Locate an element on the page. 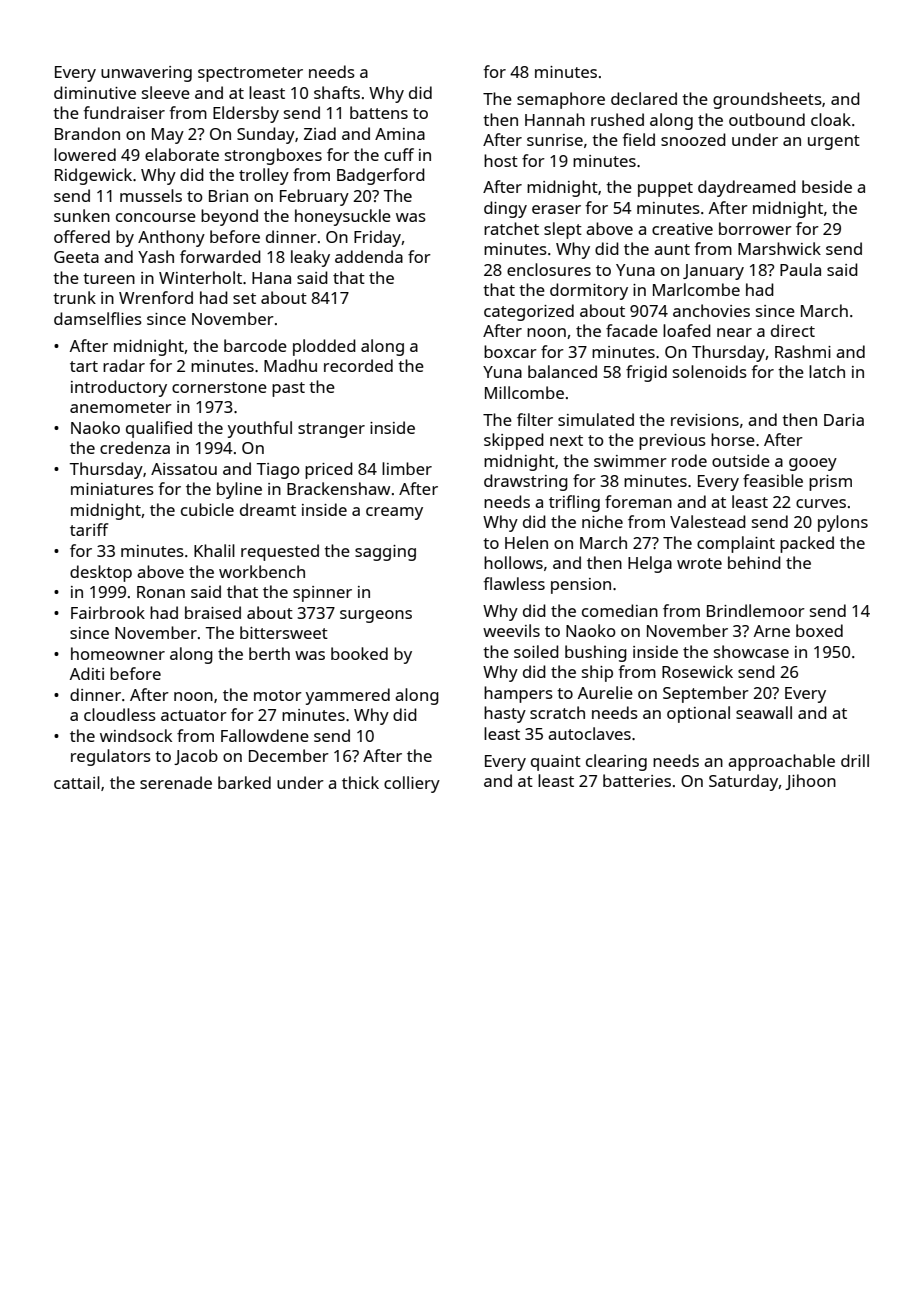 This page has height=1308, width=924. daydreamed is located at coordinates (747, 188).
